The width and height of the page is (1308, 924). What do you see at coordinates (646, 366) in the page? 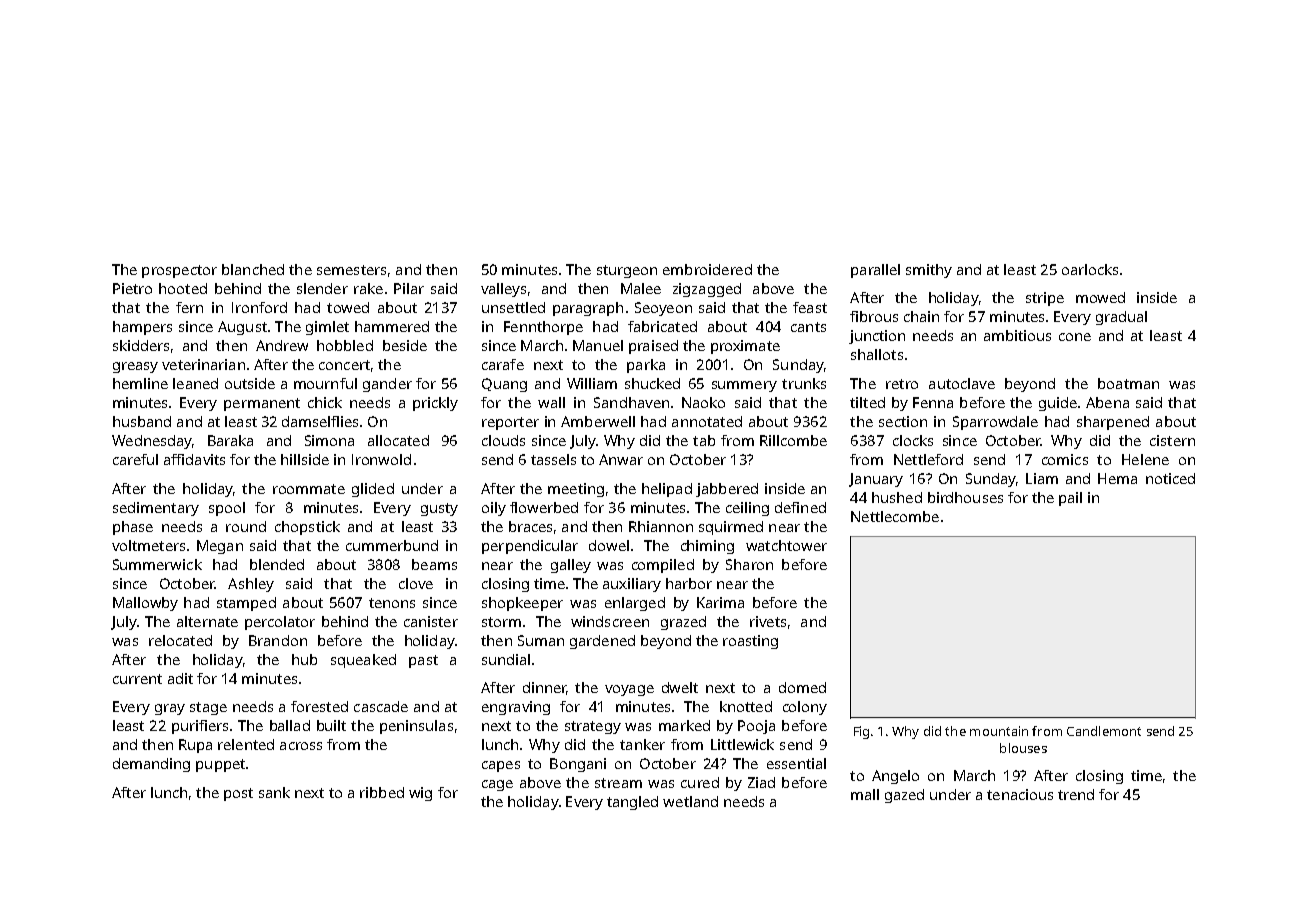
I see `parka` at bounding box center [646, 366].
